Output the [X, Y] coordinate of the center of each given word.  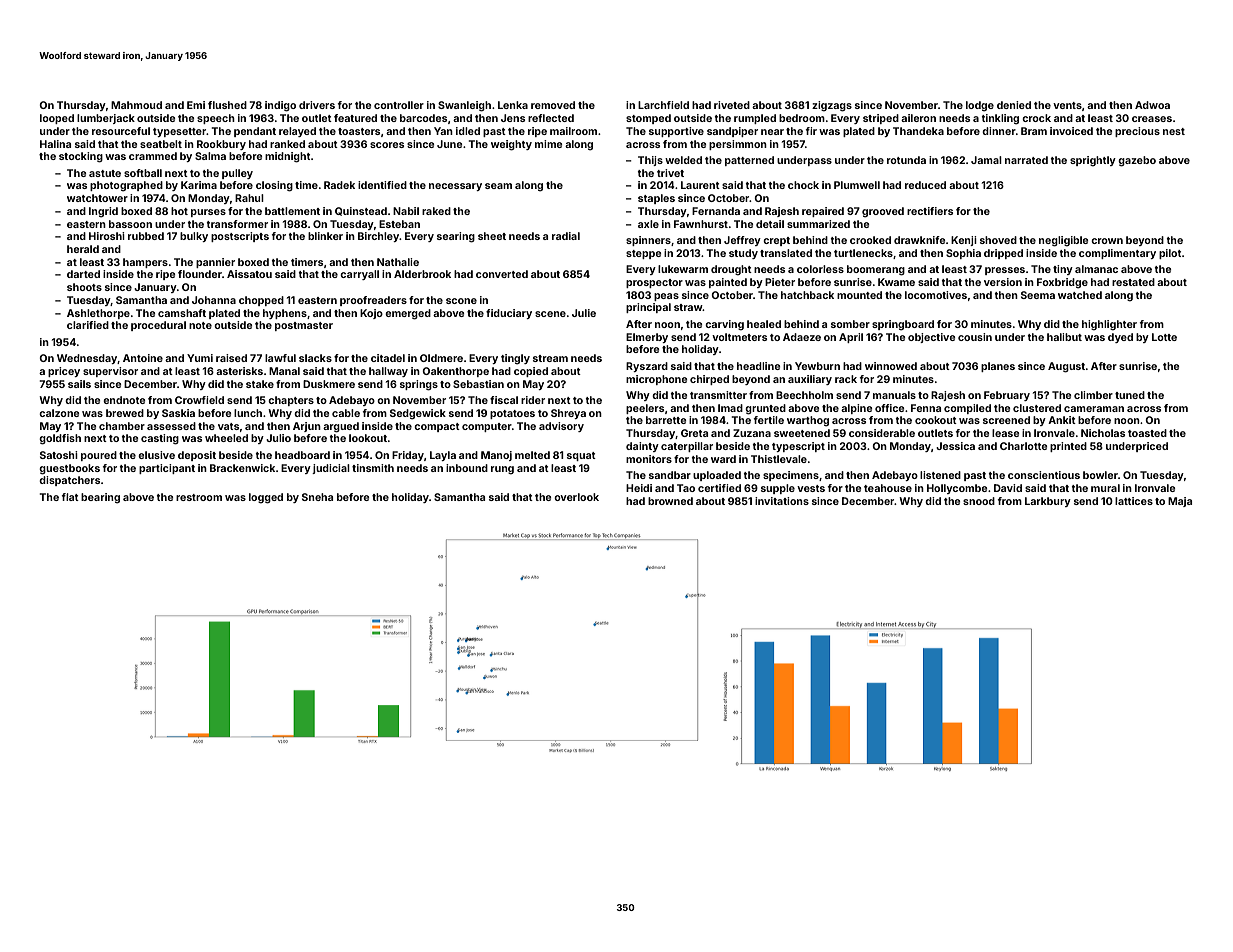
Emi [196, 105]
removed [553, 105]
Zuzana [752, 433]
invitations [782, 501]
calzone [59, 413]
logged [266, 498]
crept [776, 241]
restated [1133, 282]
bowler [1100, 475]
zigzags [832, 106]
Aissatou [249, 274]
